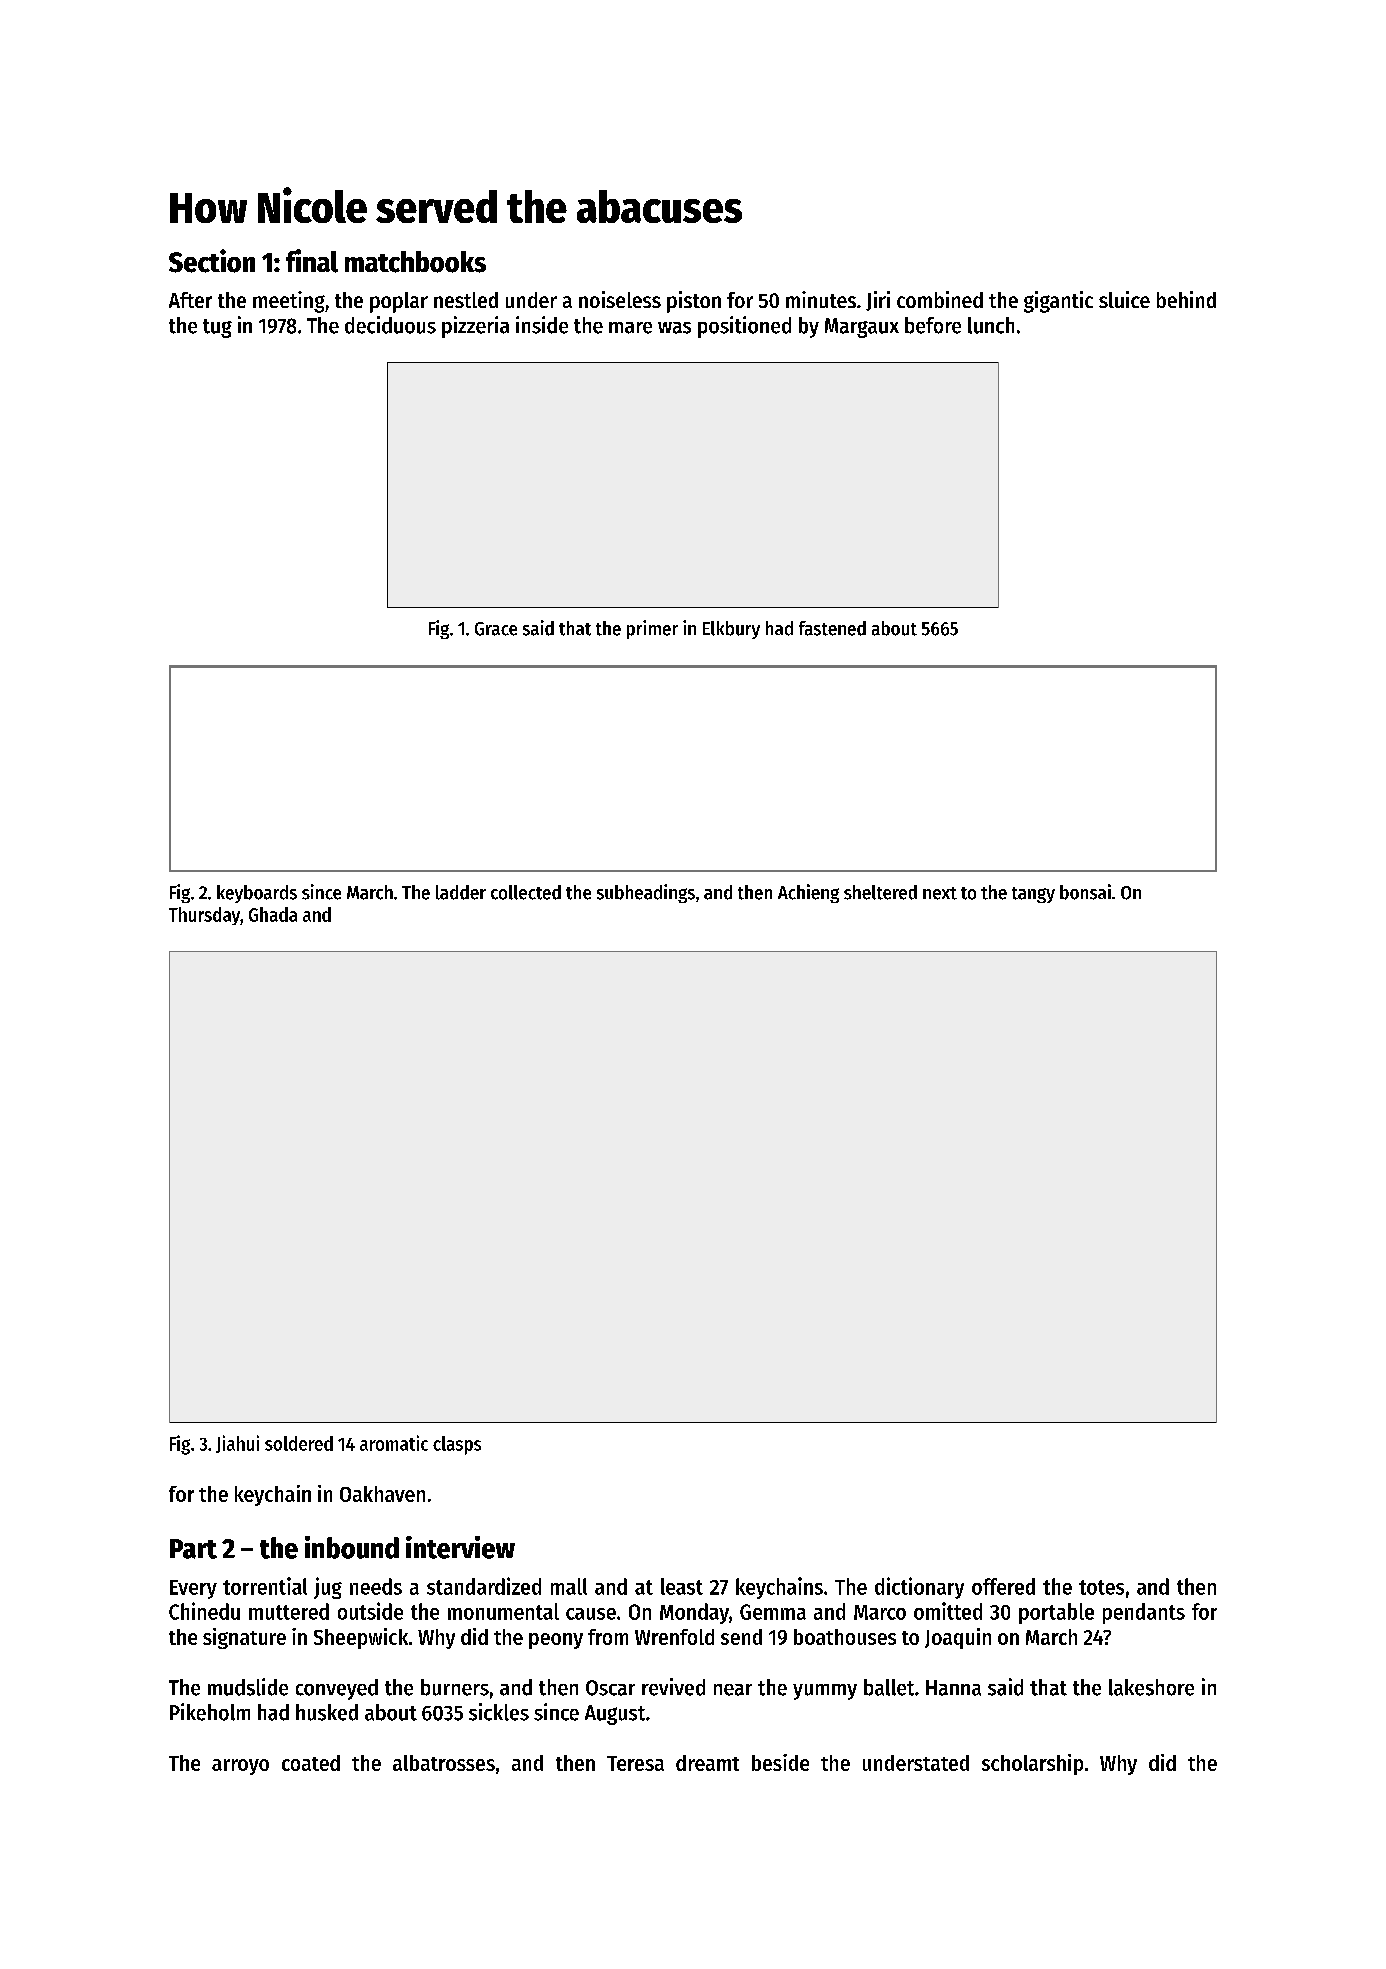  Describe the element at coordinates (212, 261) in the screenshot. I see `Section` at that location.
